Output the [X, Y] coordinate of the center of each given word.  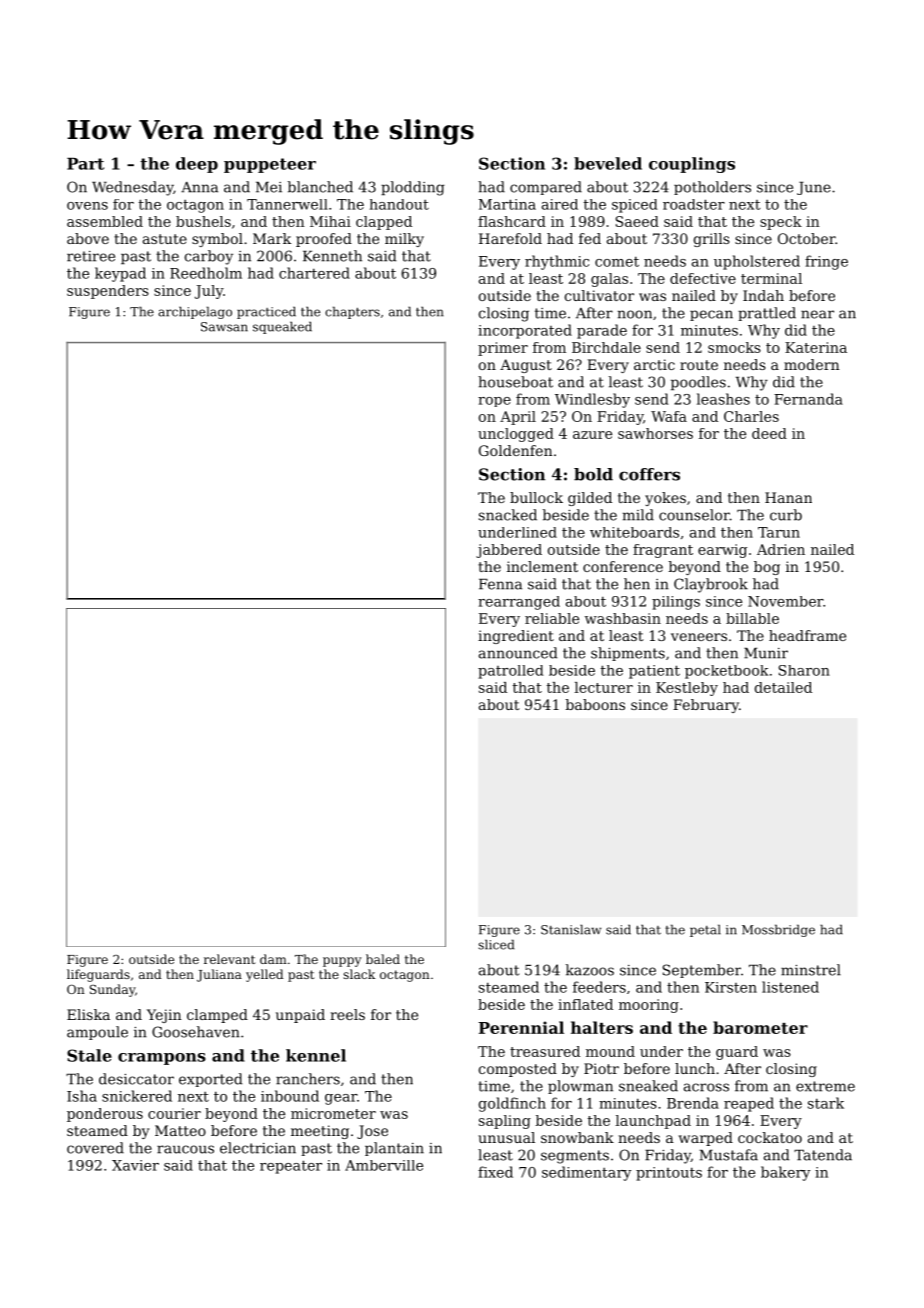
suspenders [108, 292]
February [706, 706]
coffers [649, 474]
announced [518, 653]
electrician [258, 1148]
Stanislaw [571, 929]
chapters [352, 312]
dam [273, 959]
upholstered [757, 262]
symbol [217, 240]
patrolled [511, 672]
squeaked [282, 327]
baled [383, 959]
